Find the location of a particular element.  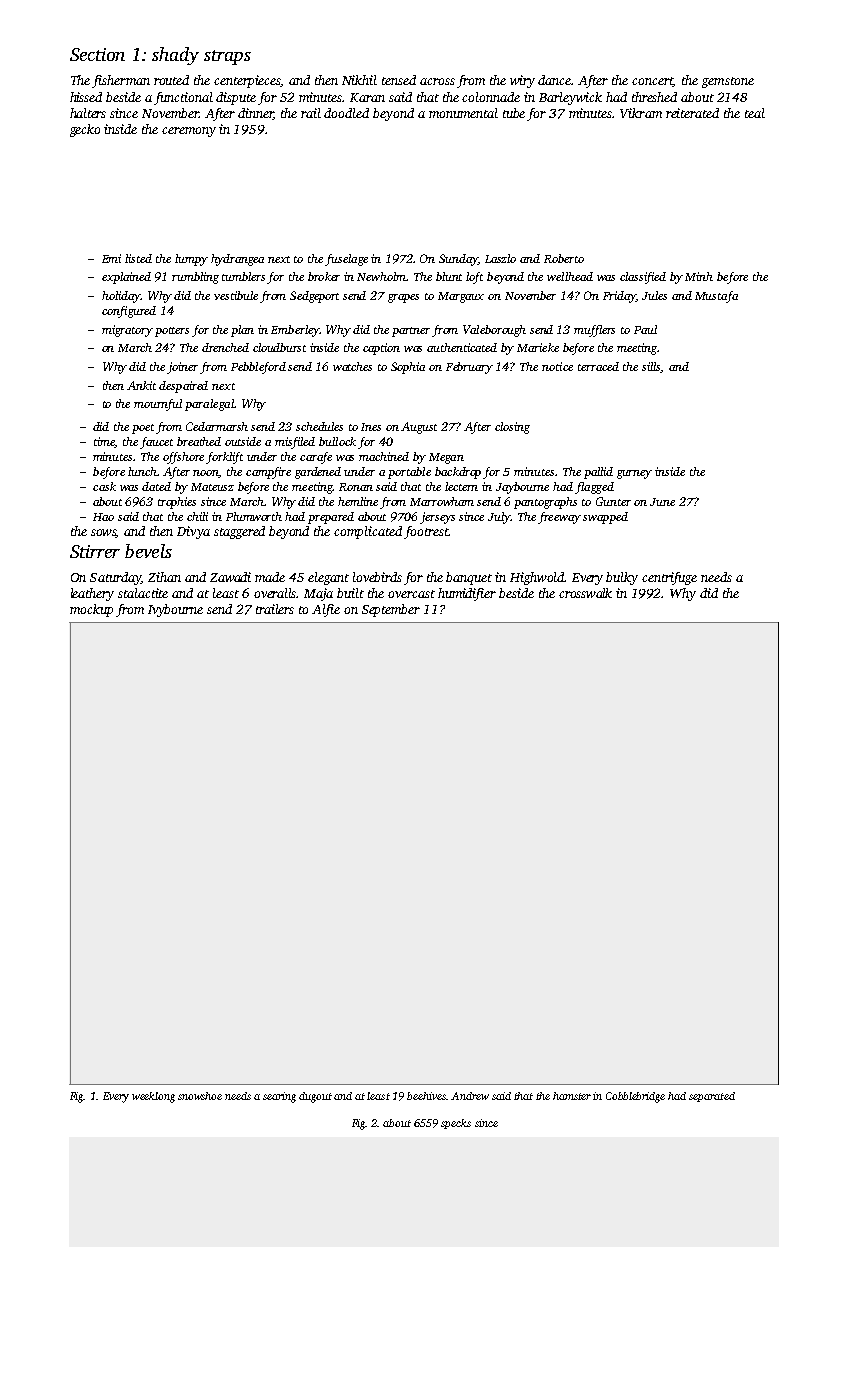

centrifuge is located at coordinates (669, 578).
